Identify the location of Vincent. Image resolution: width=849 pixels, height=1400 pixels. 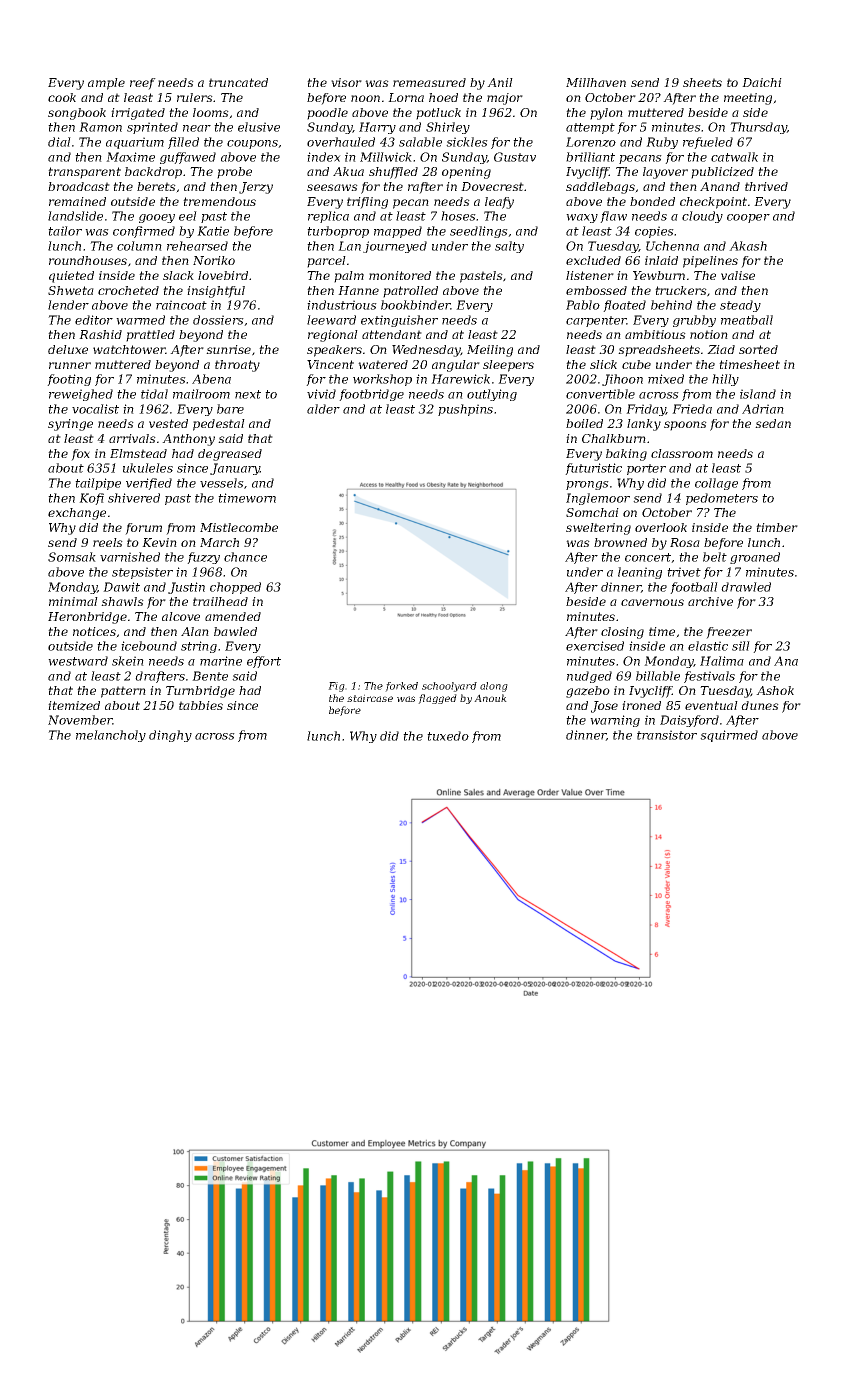
(330, 364).
